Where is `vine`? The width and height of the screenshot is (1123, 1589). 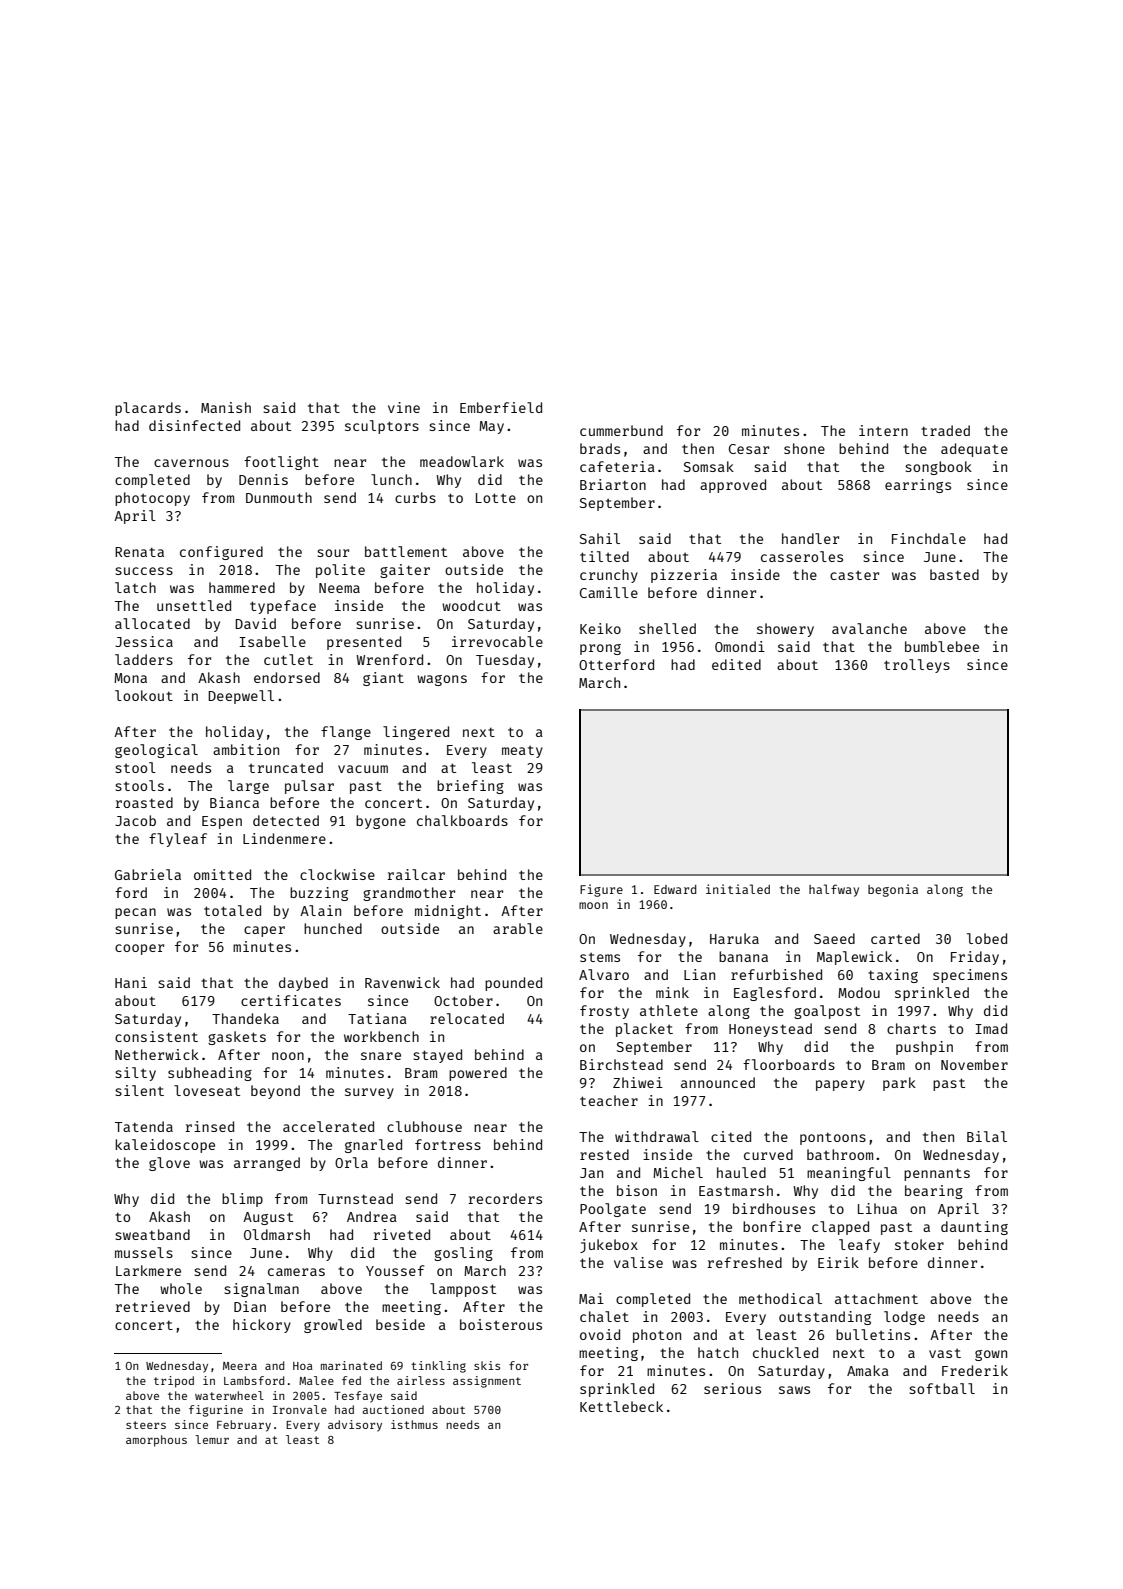 vine is located at coordinates (404, 407).
